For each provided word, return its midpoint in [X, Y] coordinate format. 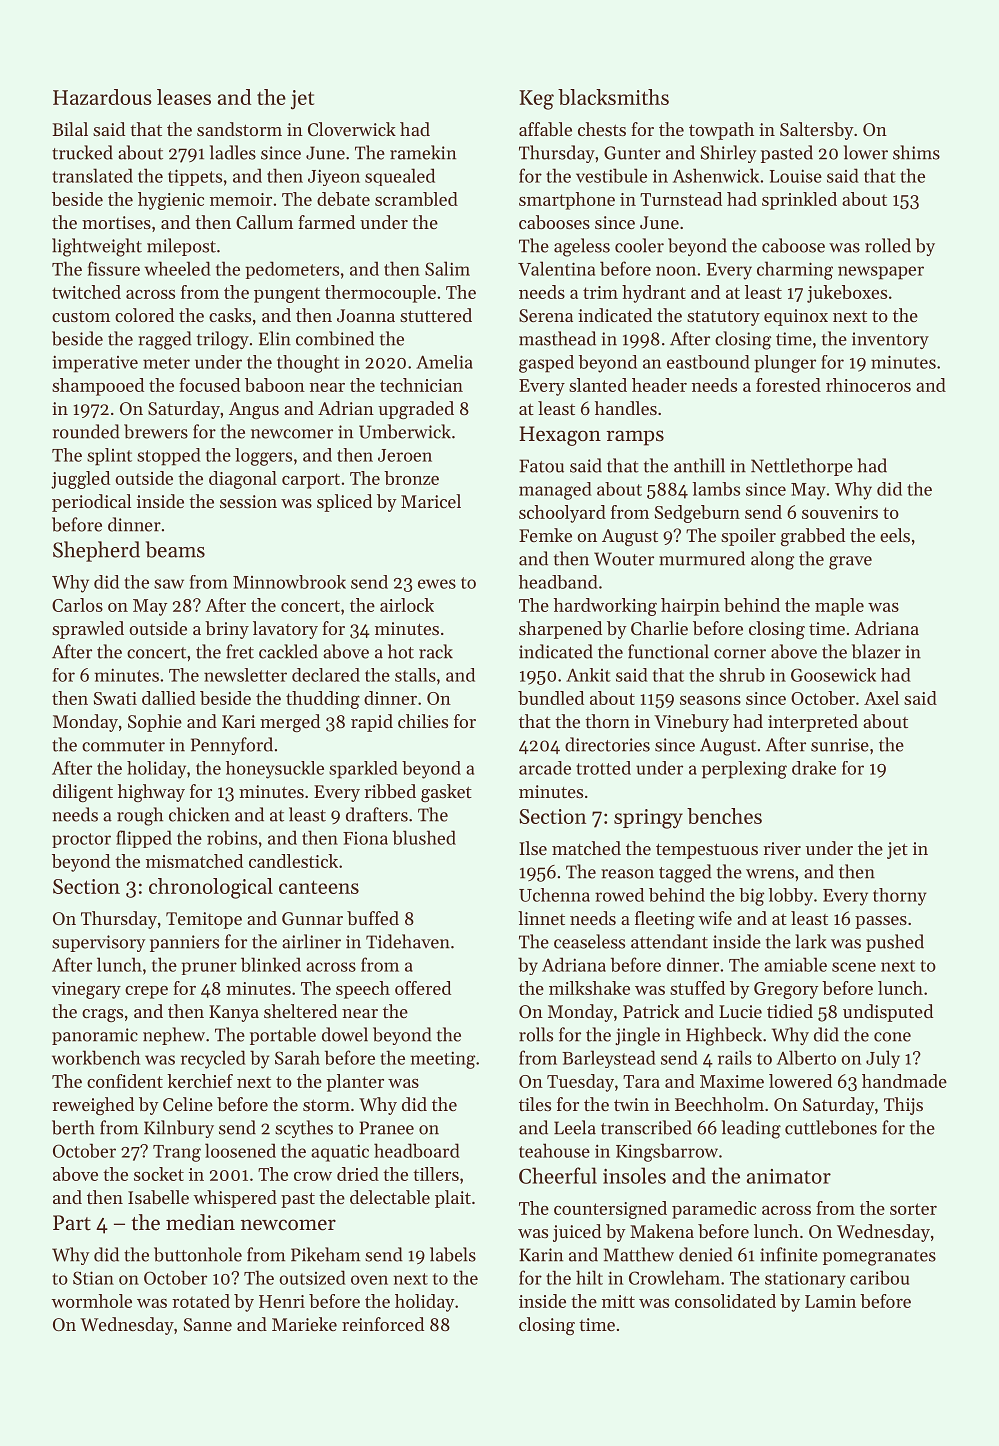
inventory [890, 340]
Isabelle [158, 1197]
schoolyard [562, 514]
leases [184, 97]
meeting [442, 1060]
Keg [536, 100]
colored [144, 315]
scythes [304, 1129]
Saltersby [817, 131]
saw [169, 584]
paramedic [714, 1210]
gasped [546, 364]
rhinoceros [868, 385]
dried [358, 1174]
